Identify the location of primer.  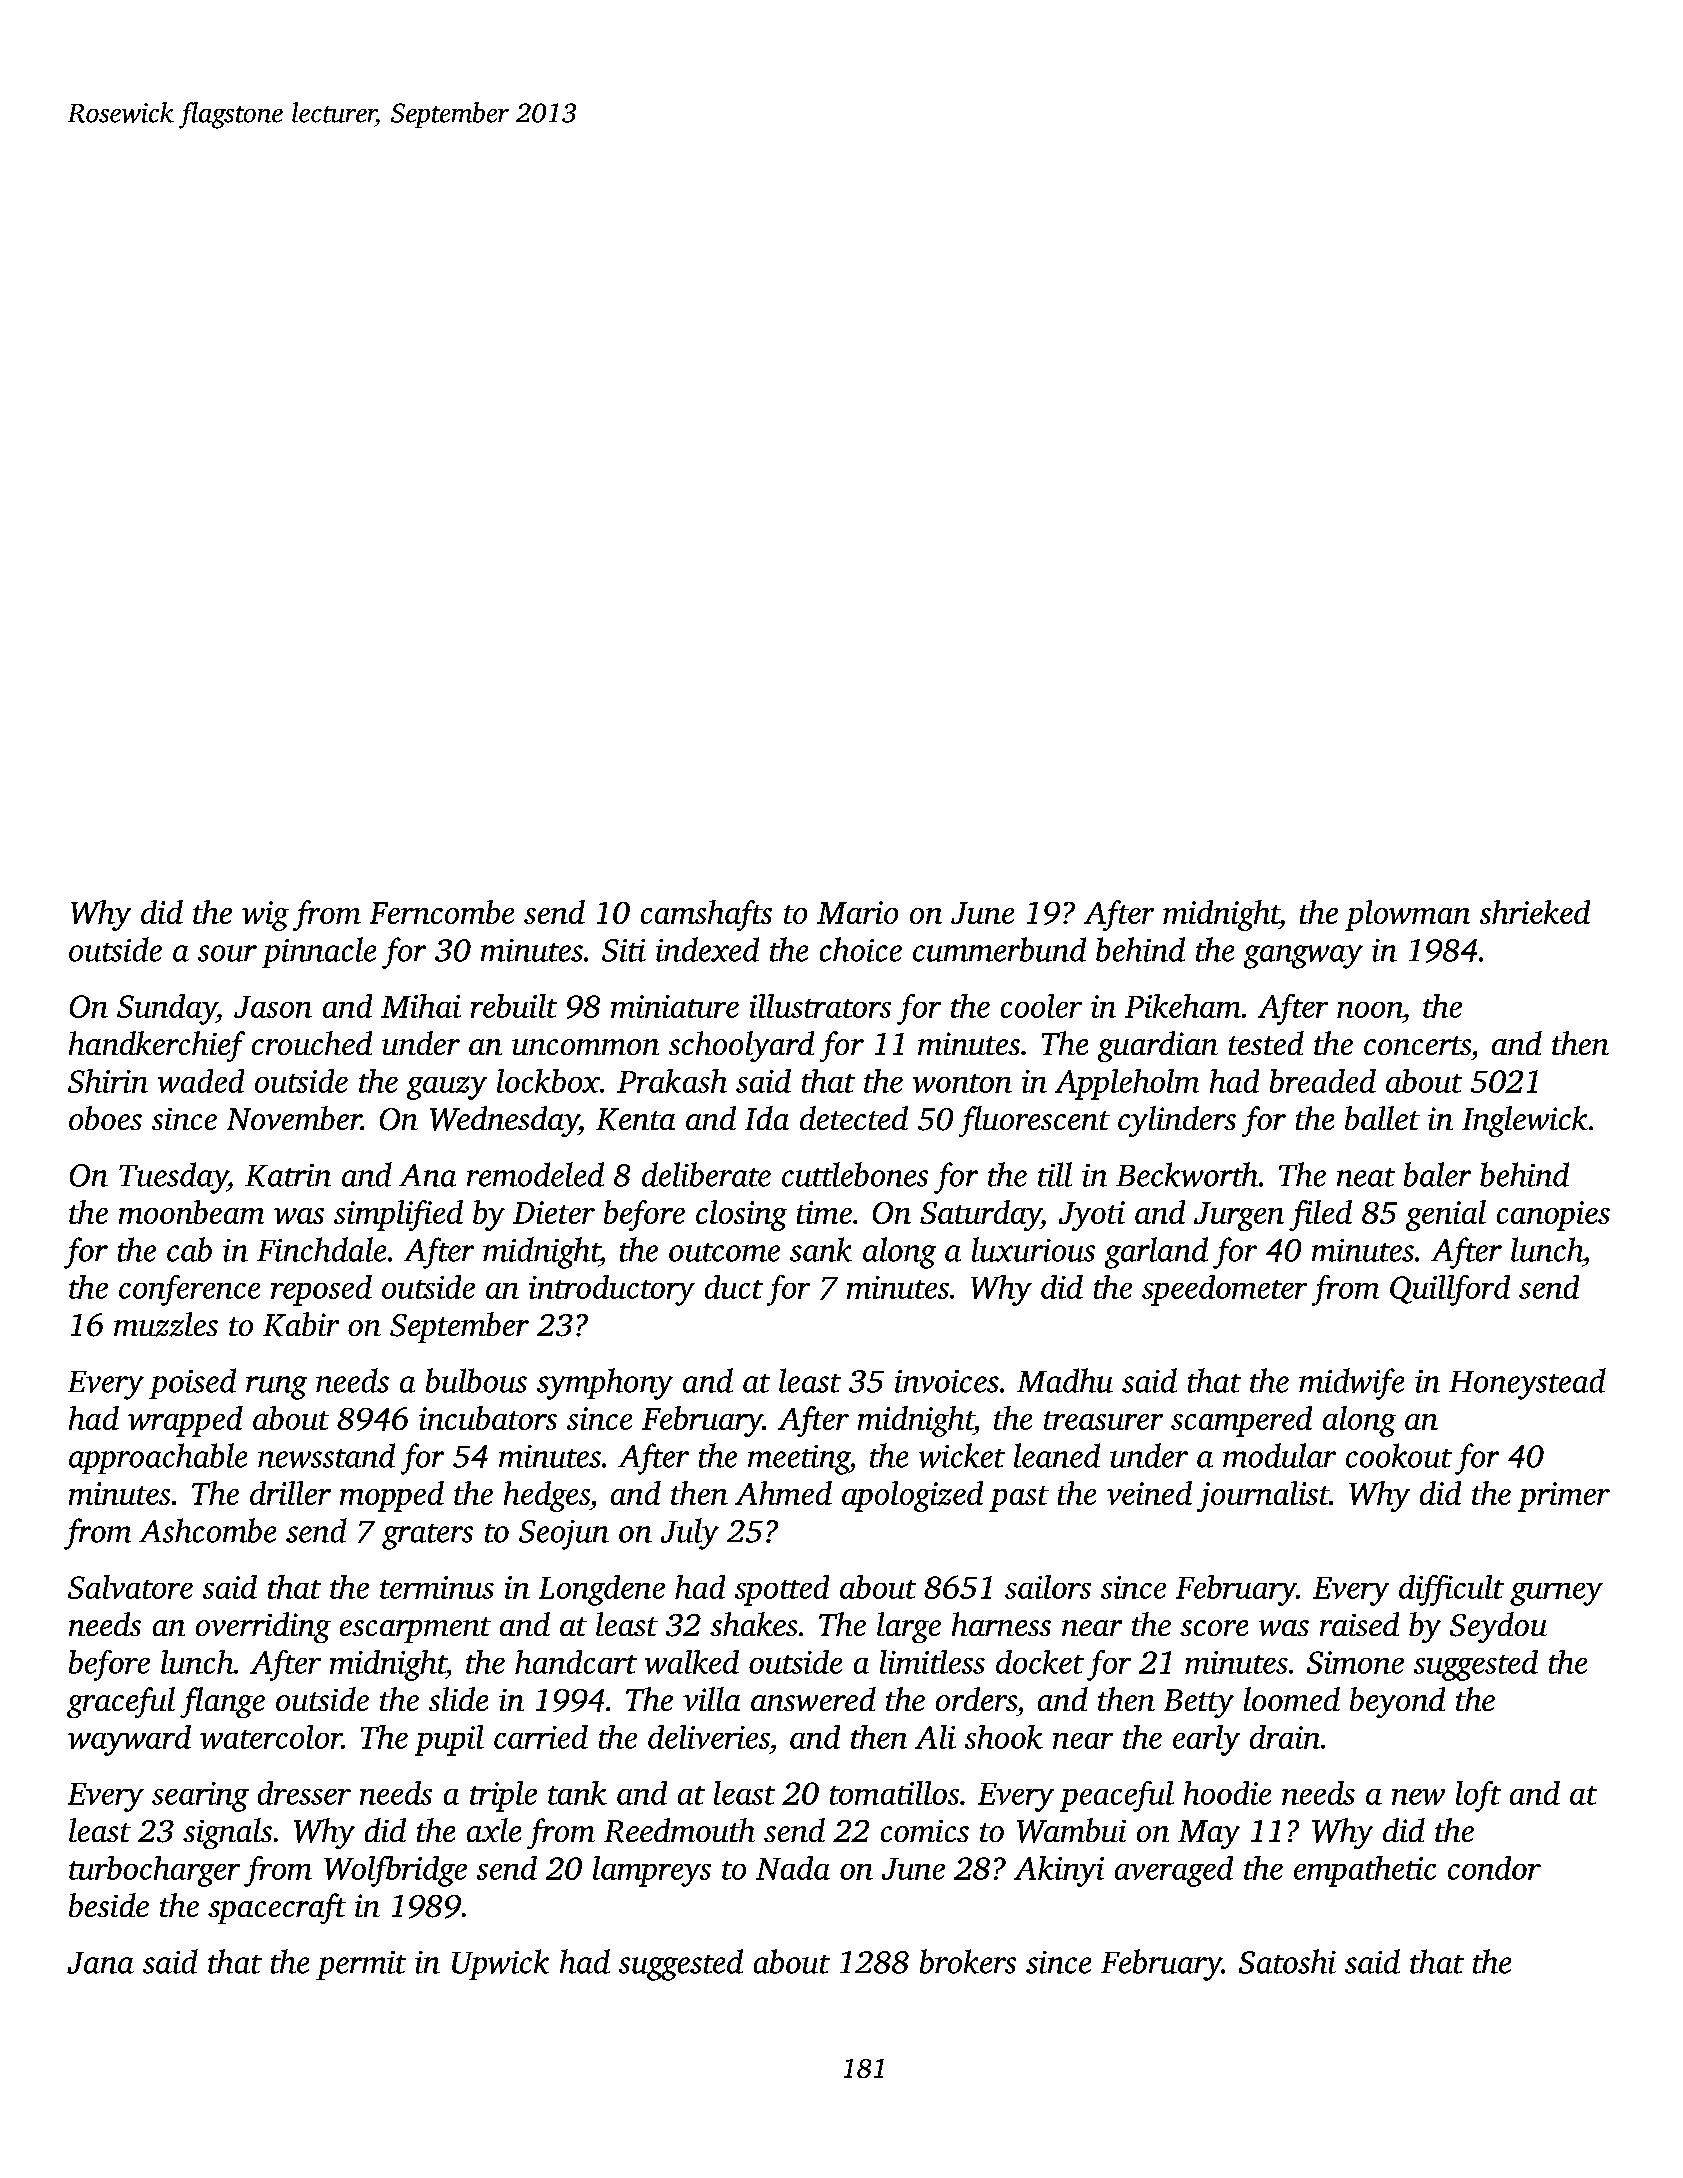
(1564, 1497).
